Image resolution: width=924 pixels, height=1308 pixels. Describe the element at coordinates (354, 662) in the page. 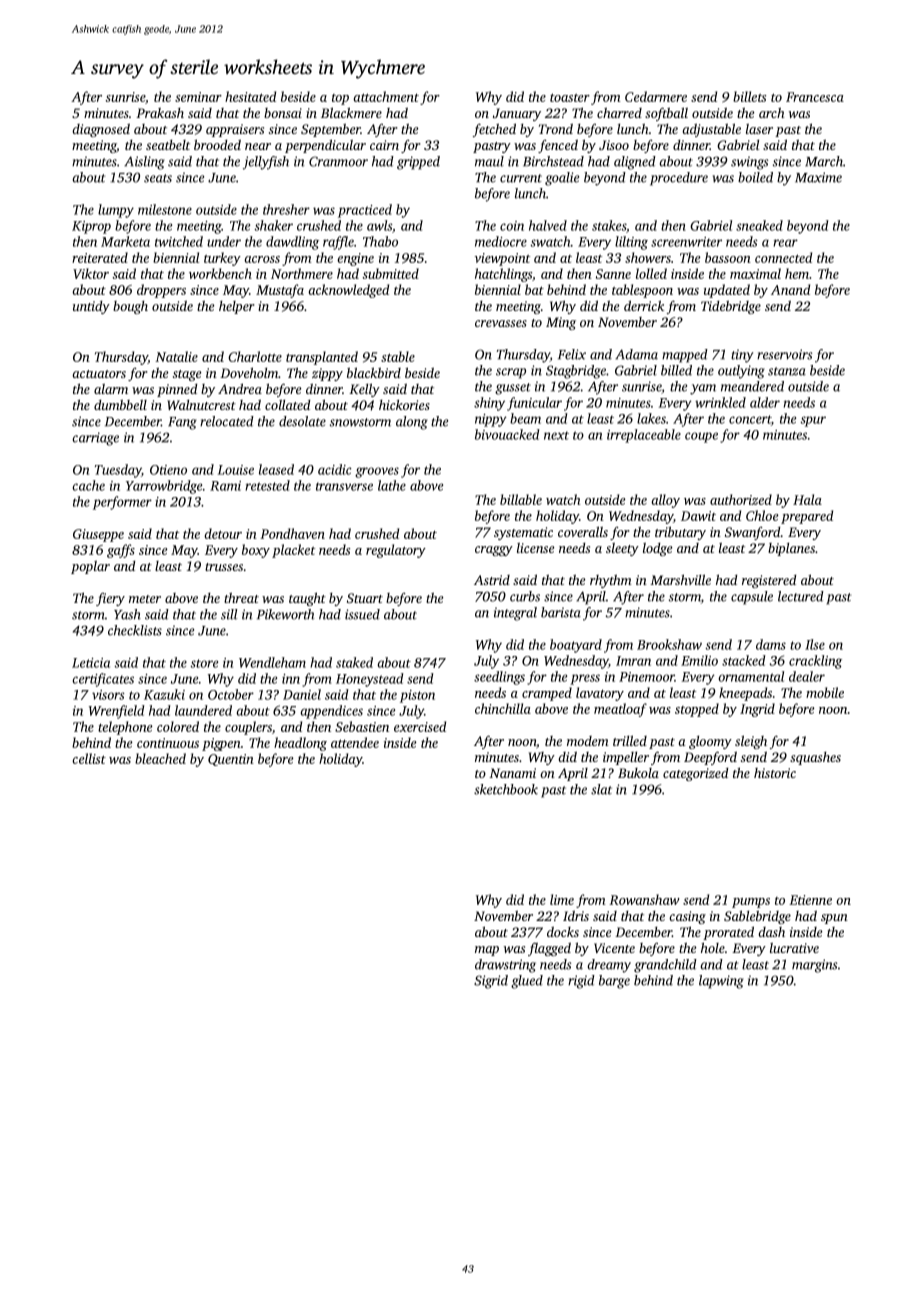

I see `staked` at that location.
